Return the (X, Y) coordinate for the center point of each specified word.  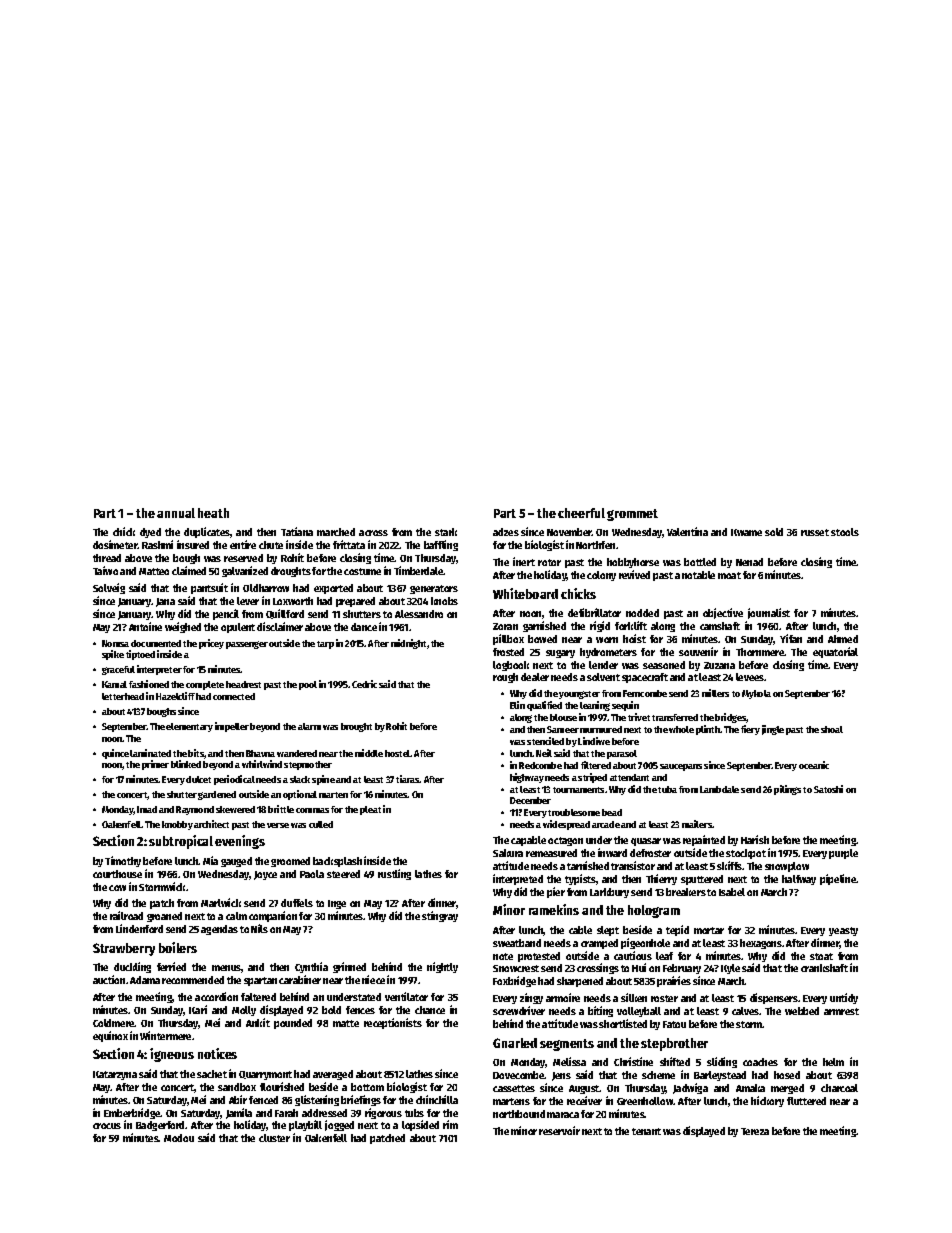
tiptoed (140, 655)
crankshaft (824, 968)
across (373, 533)
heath (213, 513)
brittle (281, 809)
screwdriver (519, 1010)
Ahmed (843, 639)
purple (843, 854)
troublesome (574, 812)
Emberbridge (132, 1113)
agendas (219, 930)
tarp (325, 645)
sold (774, 532)
